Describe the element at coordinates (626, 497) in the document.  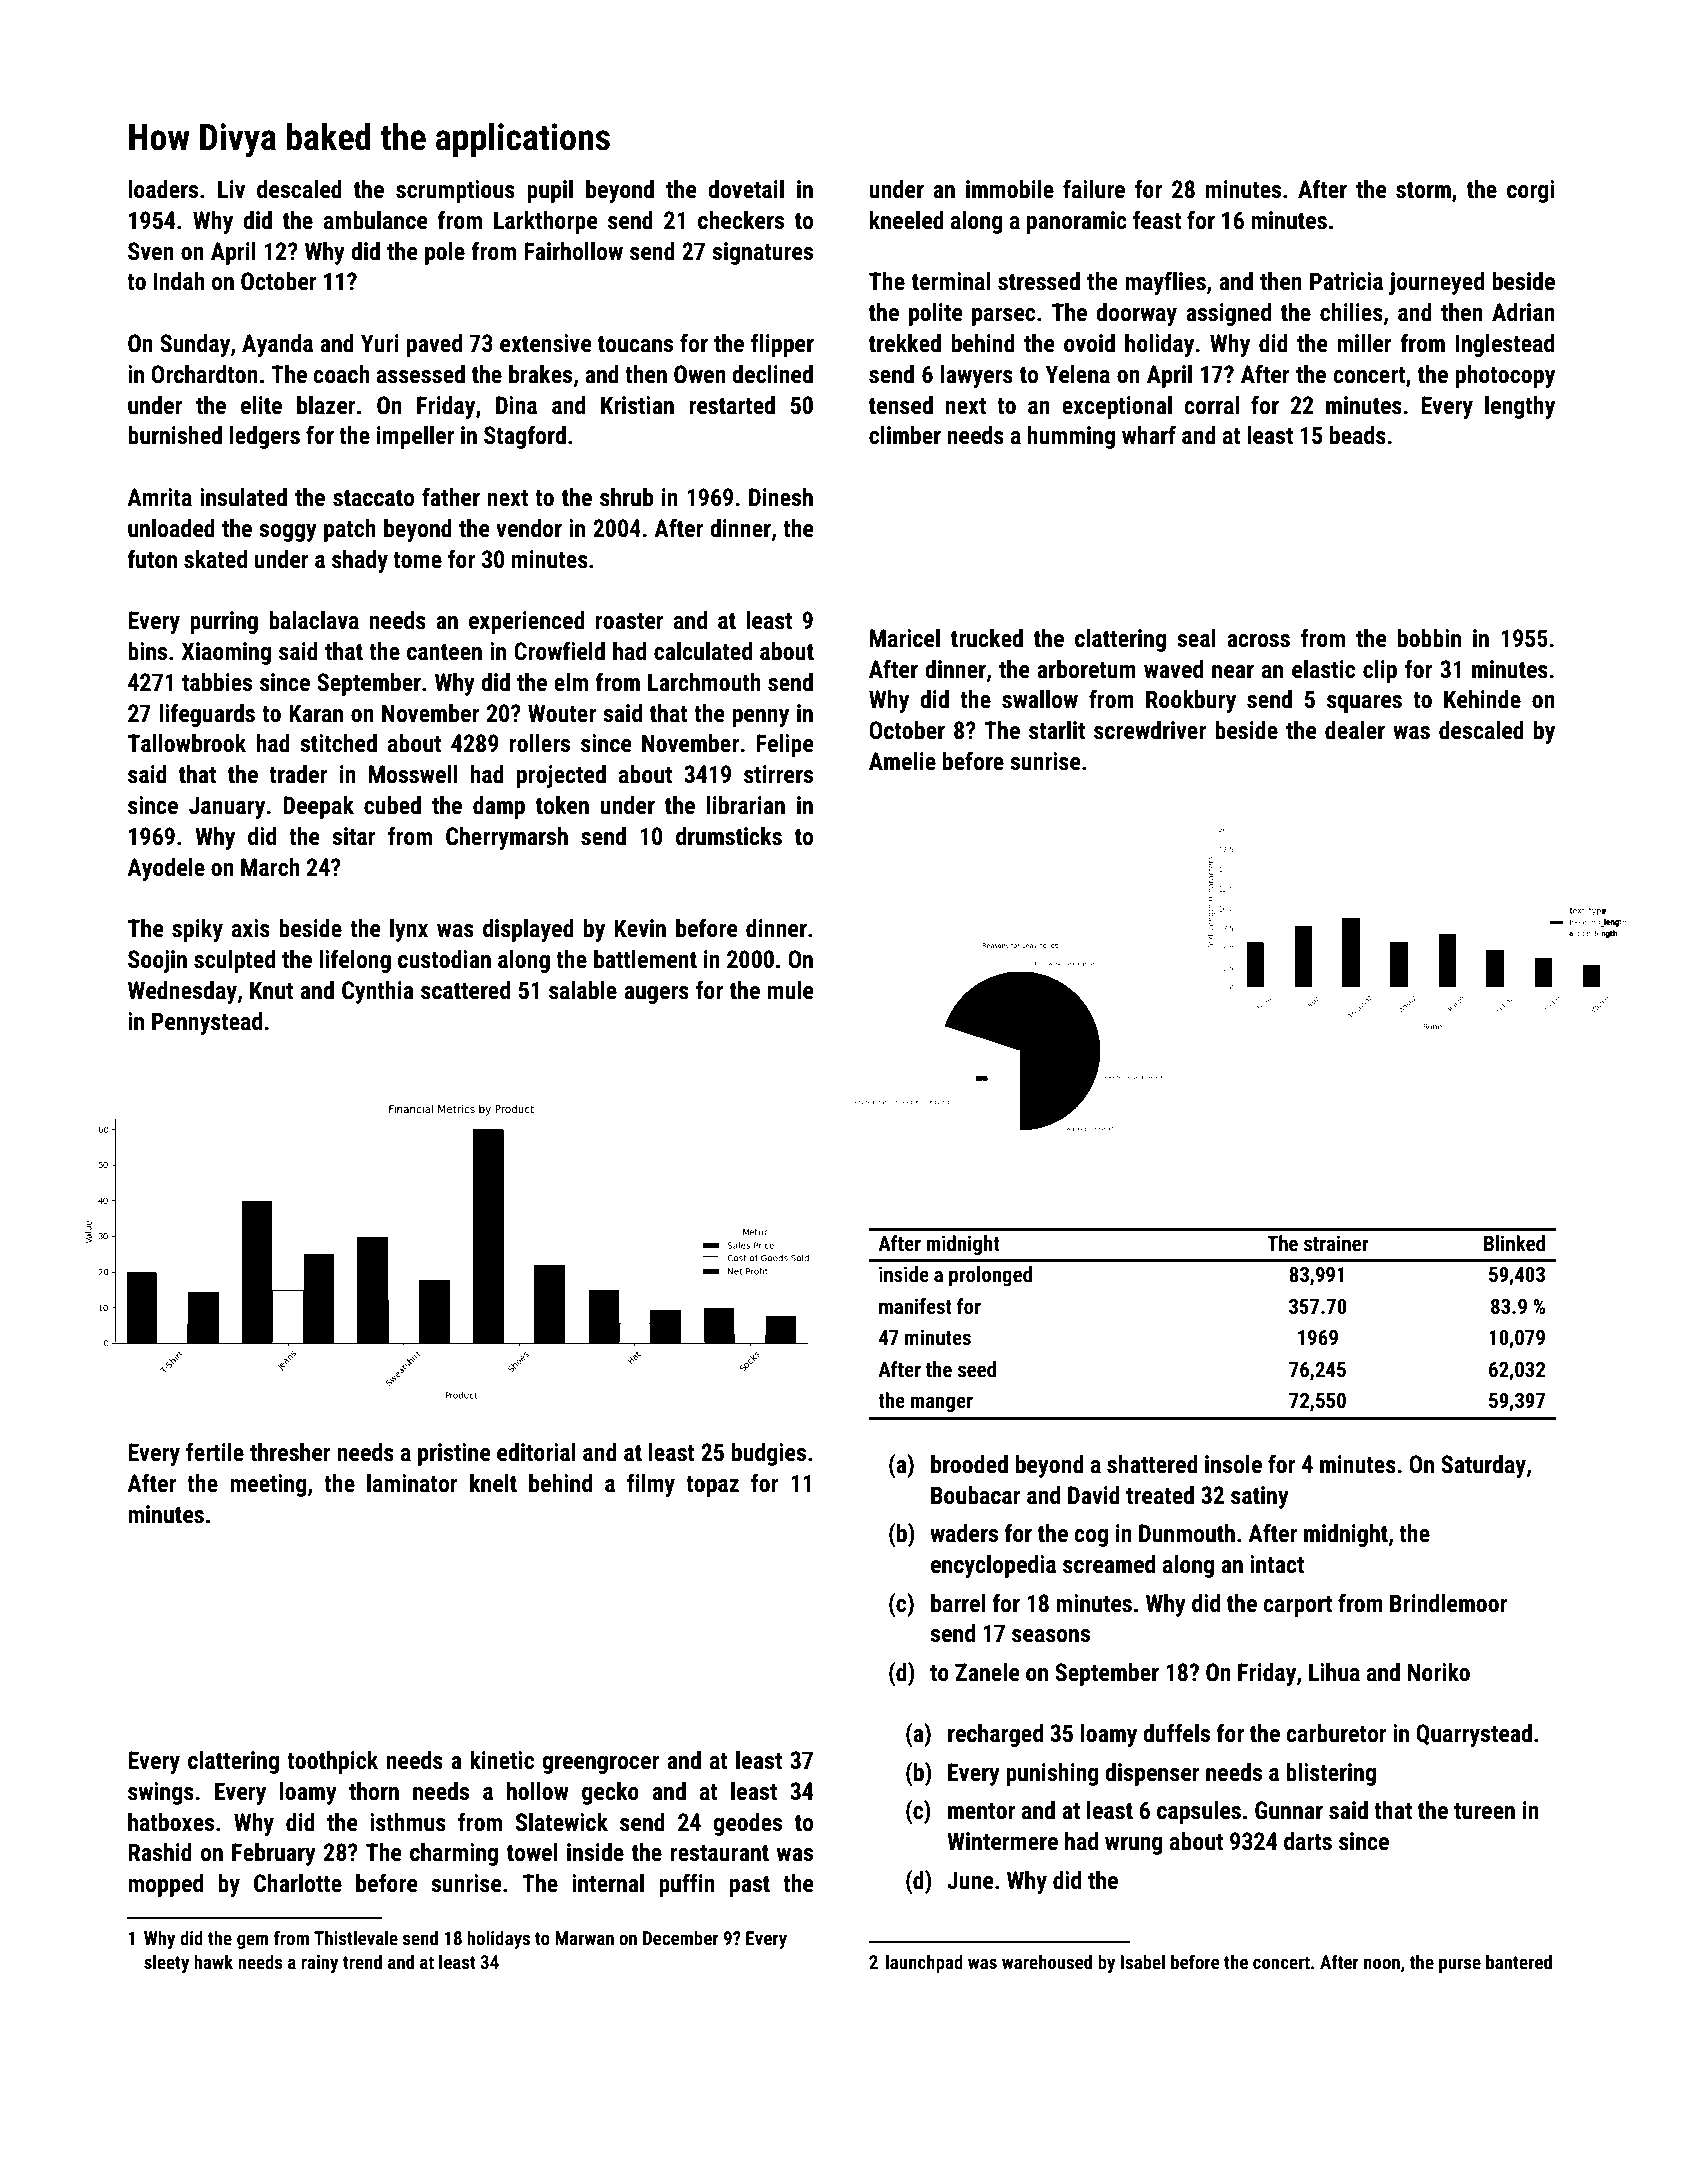
I see `shrub` at that location.
